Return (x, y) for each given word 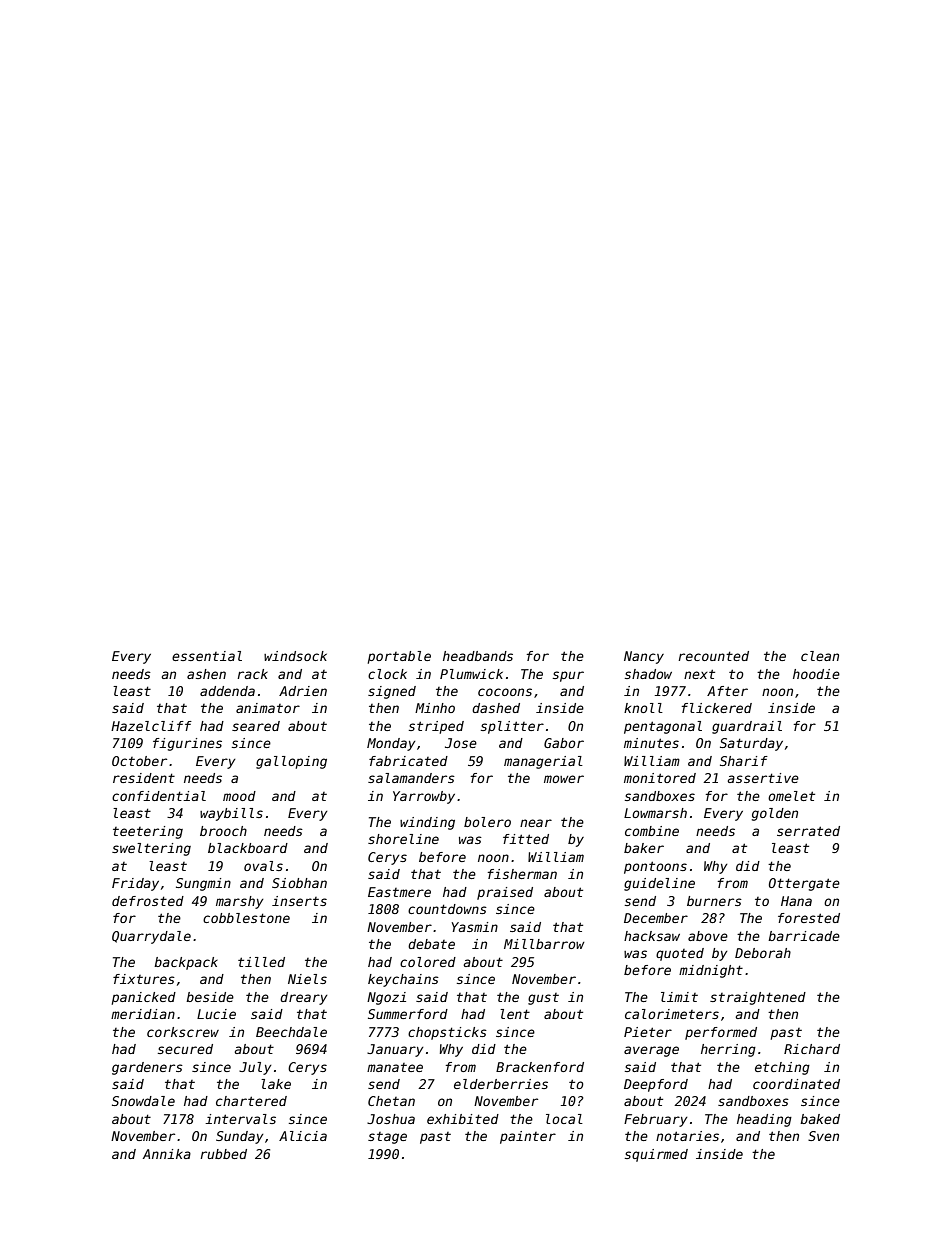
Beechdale (291, 1032)
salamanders (411, 778)
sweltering (151, 849)
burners (714, 901)
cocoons (505, 692)
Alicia (303, 1136)
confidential (159, 796)
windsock (295, 656)
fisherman (522, 874)
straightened (758, 998)
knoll (643, 708)
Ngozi (386, 998)
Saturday (751, 744)
